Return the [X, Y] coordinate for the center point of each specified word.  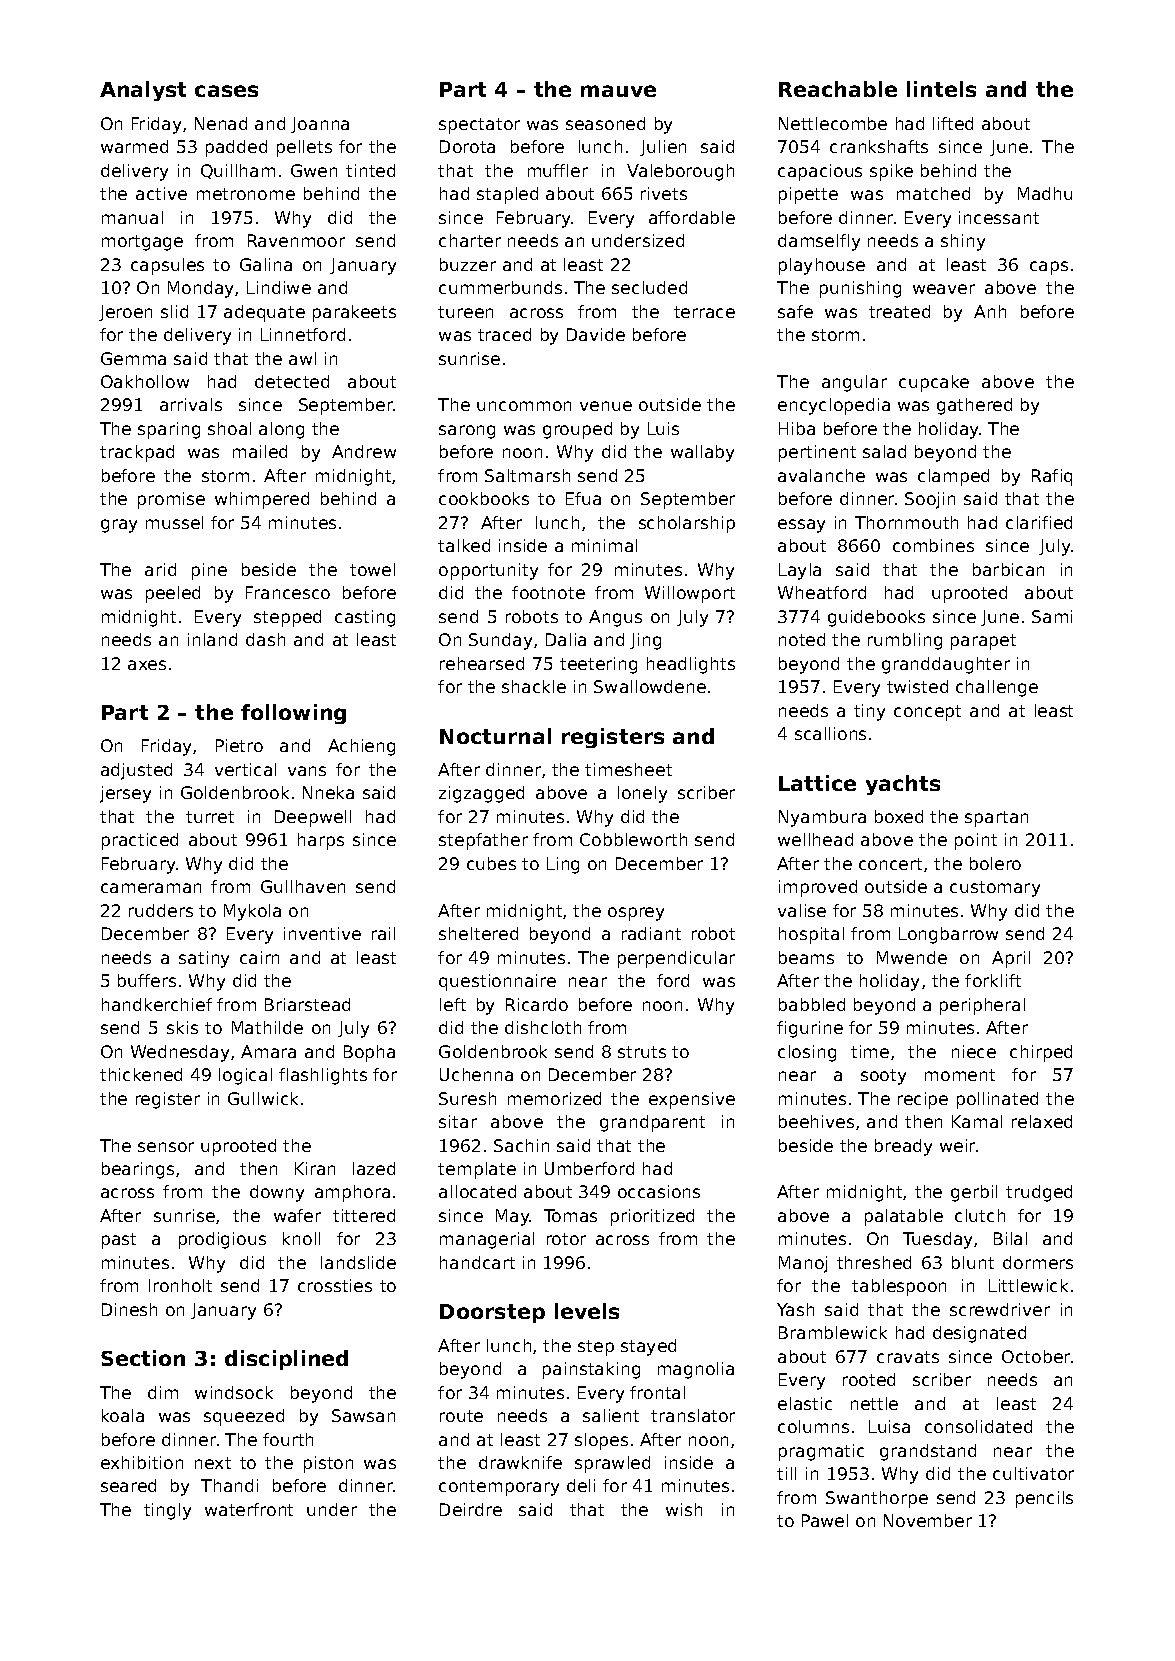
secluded [649, 287]
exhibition [142, 1462]
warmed [134, 146]
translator [693, 1415]
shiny [963, 242]
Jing [645, 641]
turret [210, 817]
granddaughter [946, 665]
